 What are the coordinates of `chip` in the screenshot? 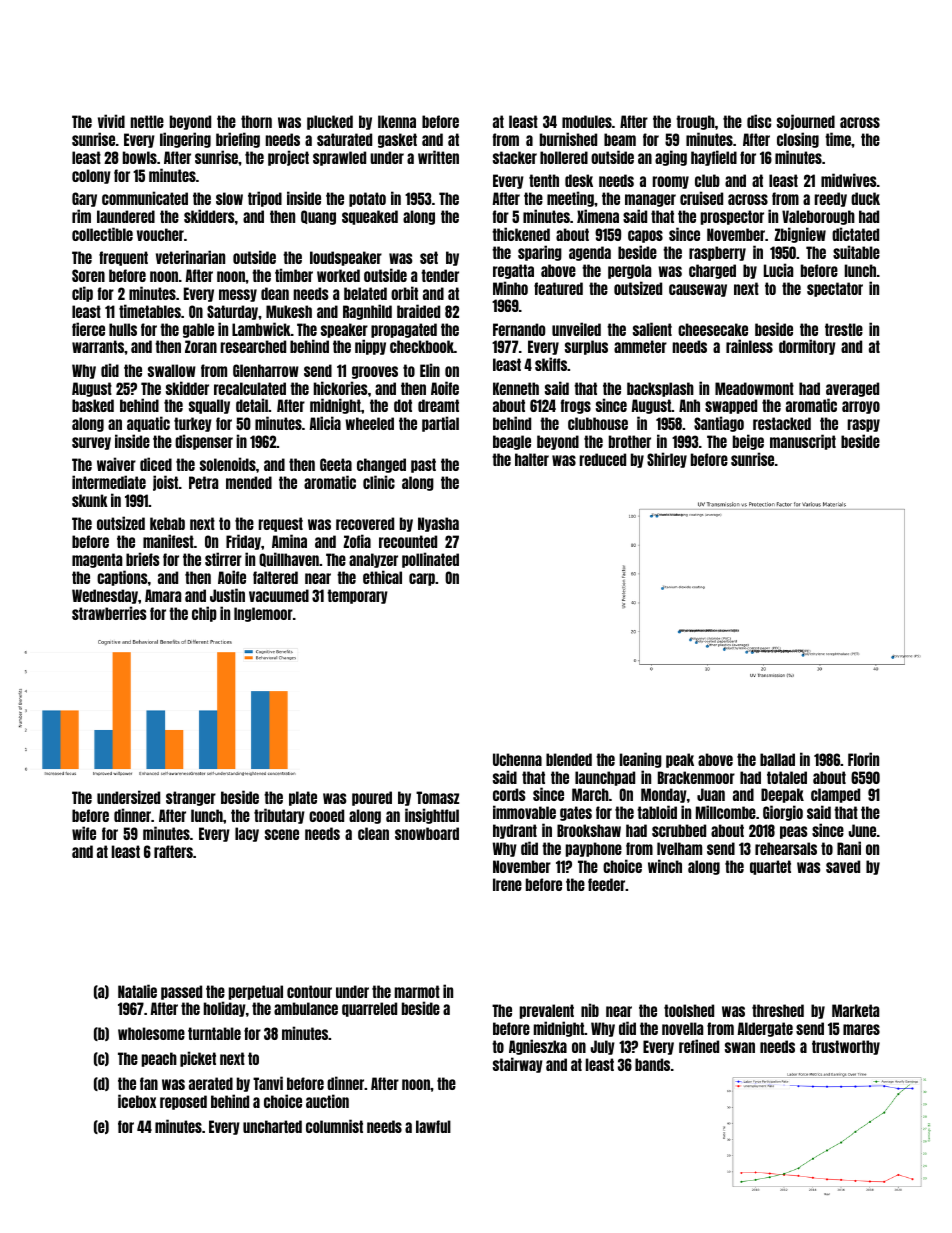 It's located at (204, 614).
